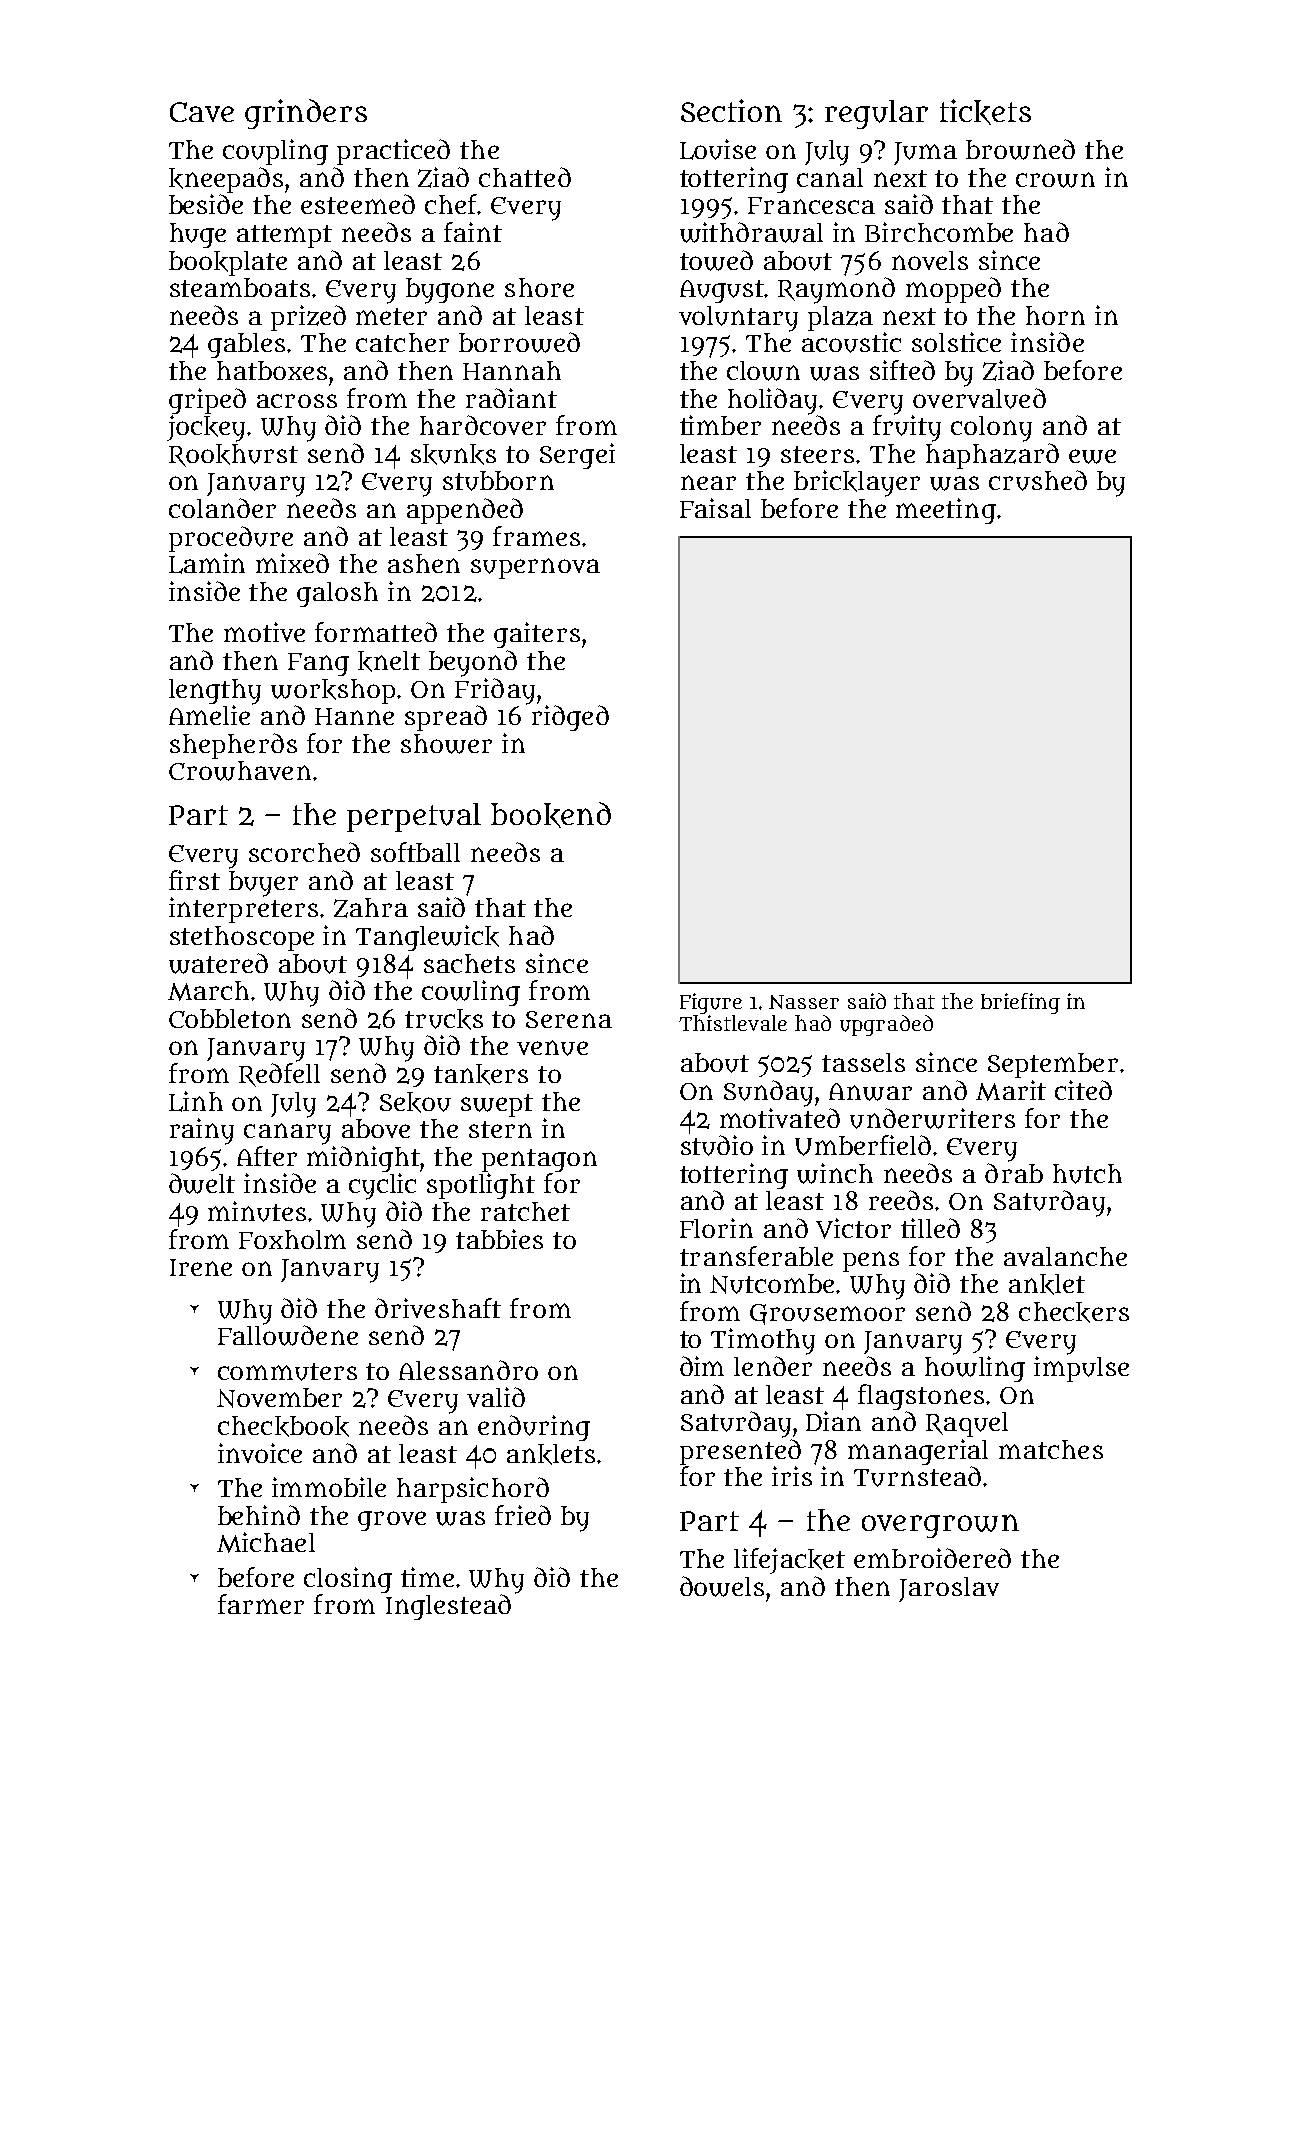 The image size is (1299, 2139). I want to click on supernova, so click(535, 568).
